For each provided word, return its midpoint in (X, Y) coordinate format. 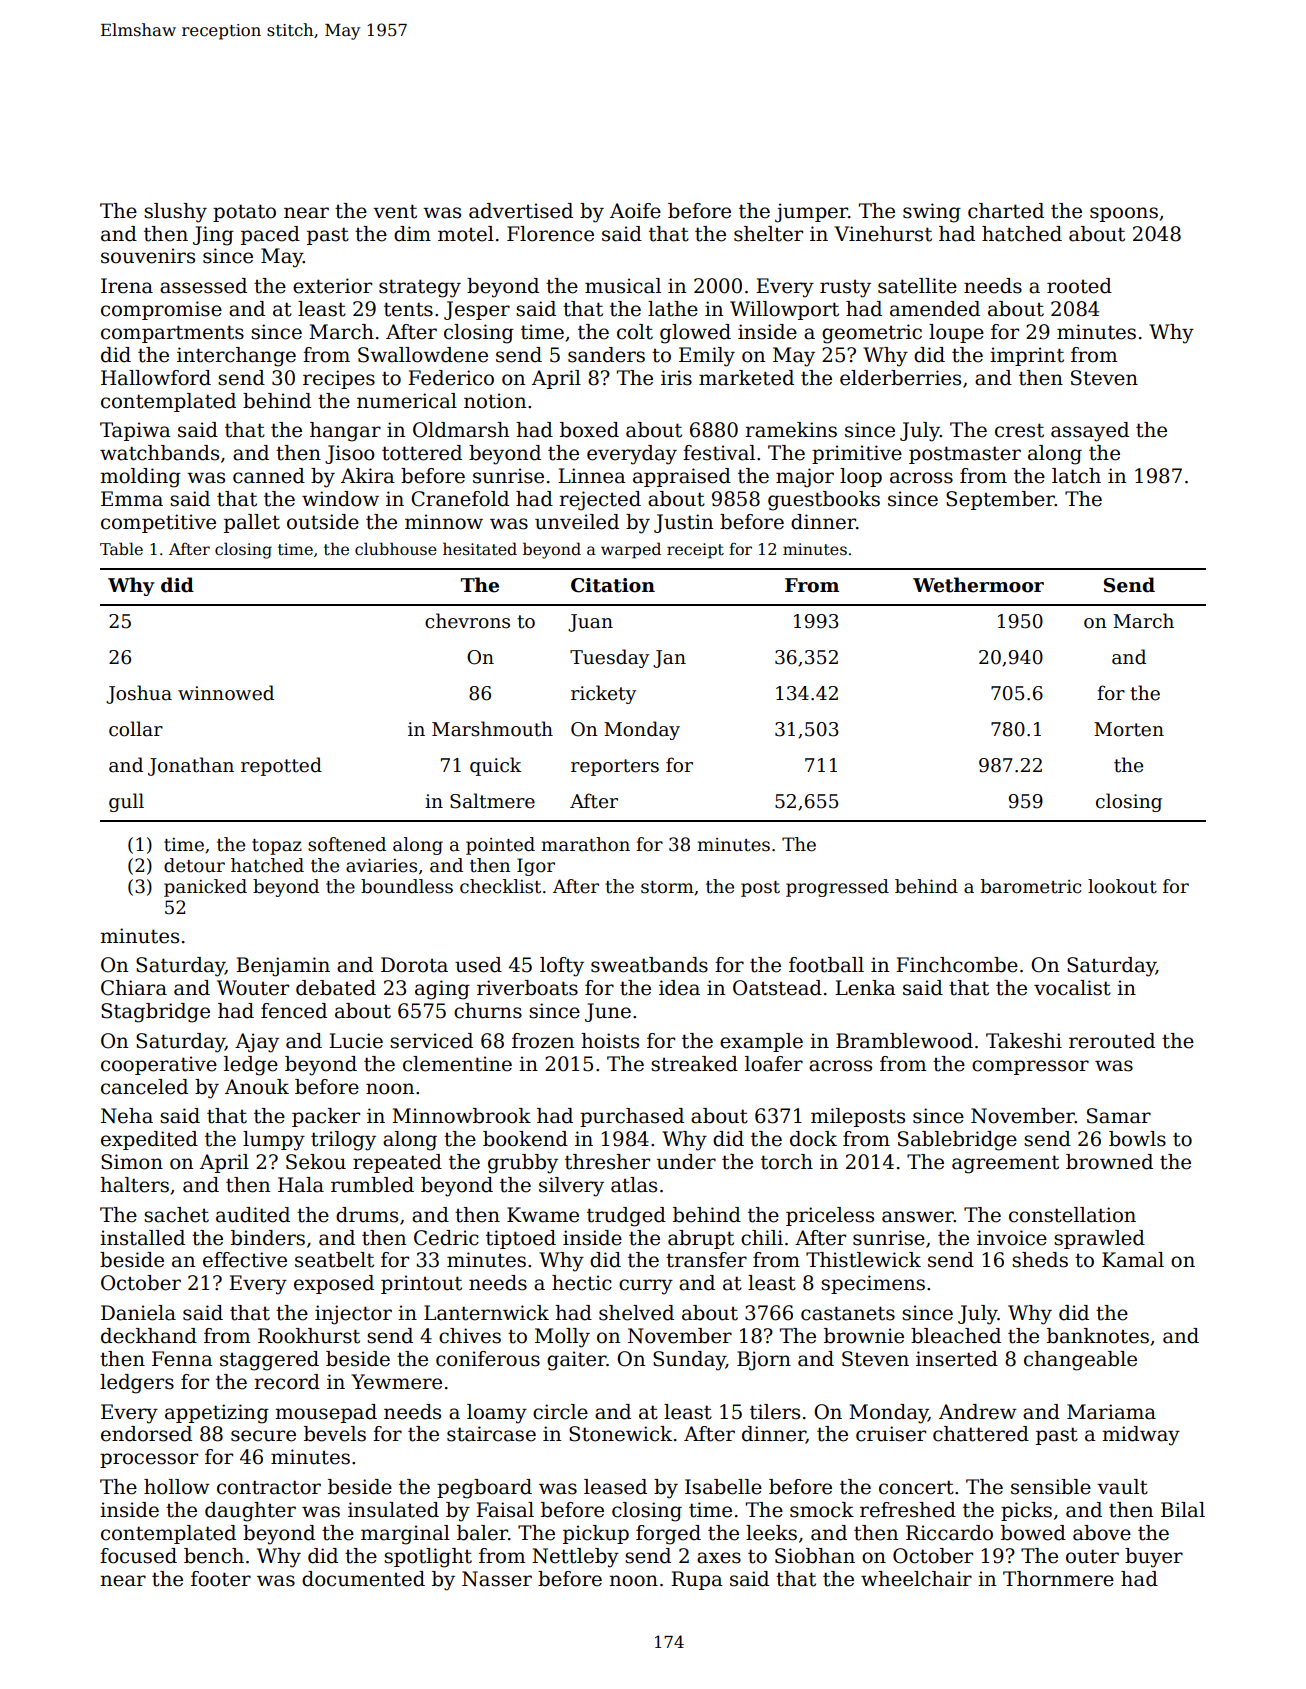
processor (149, 1460)
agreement (1005, 1164)
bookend (525, 1139)
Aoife (635, 211)
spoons (1124, 214)
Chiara (134, 988)
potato (244, 213)
